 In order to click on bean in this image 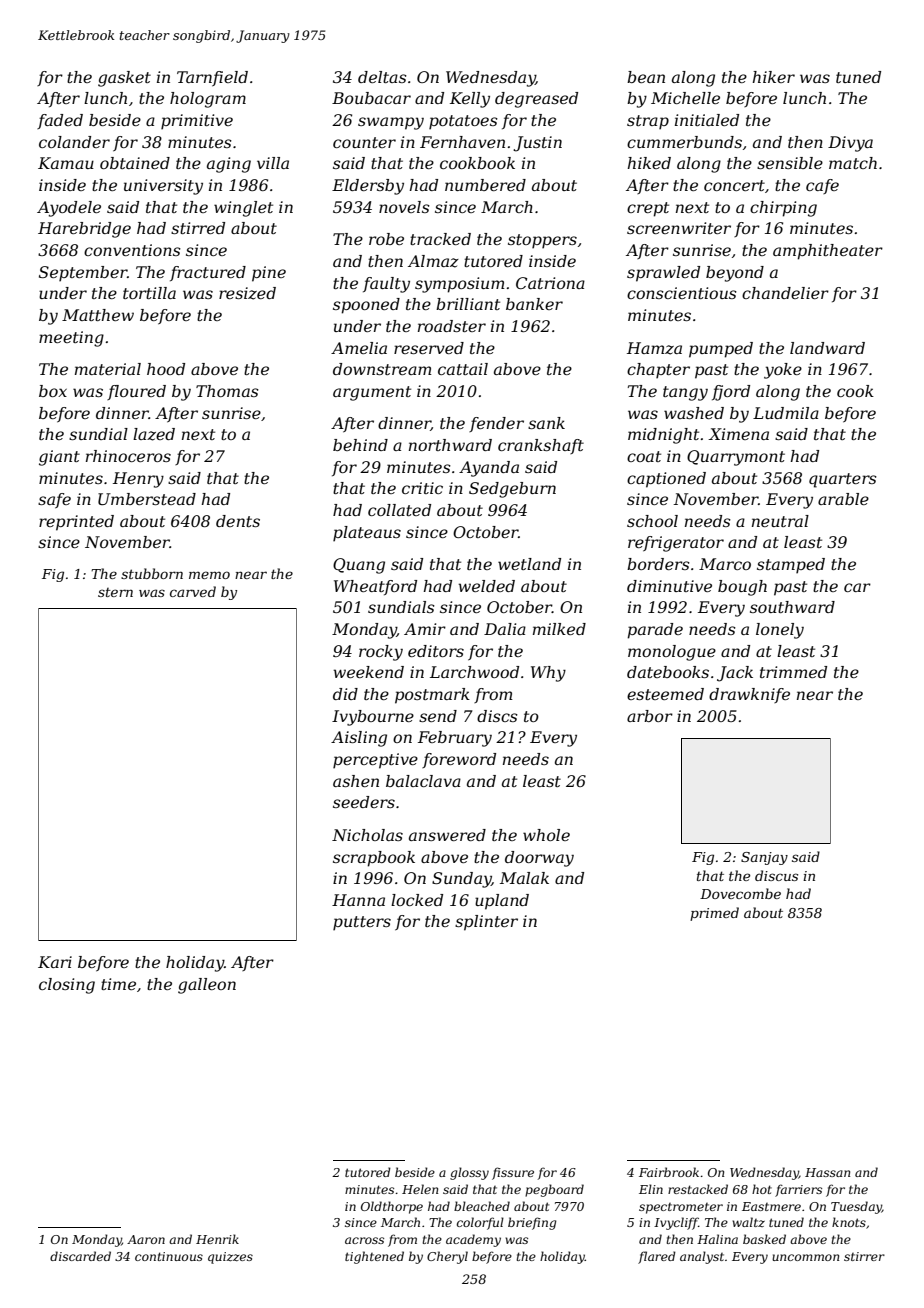, I will do `click(646, 77)`.
